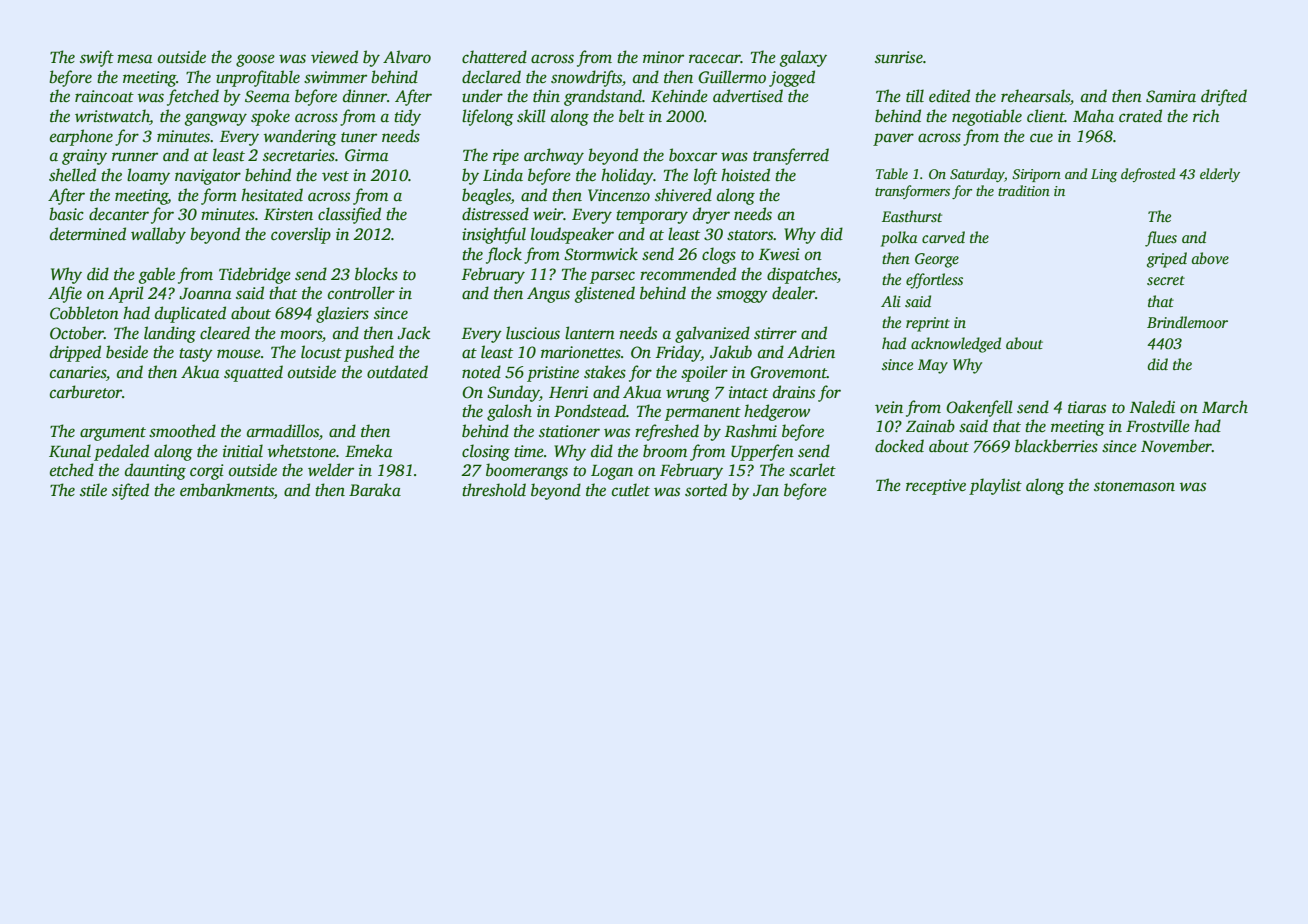 Image resolution: width=1308 pixels, height=924 pixels. I want to click on stirrer, so click(775, 333).
